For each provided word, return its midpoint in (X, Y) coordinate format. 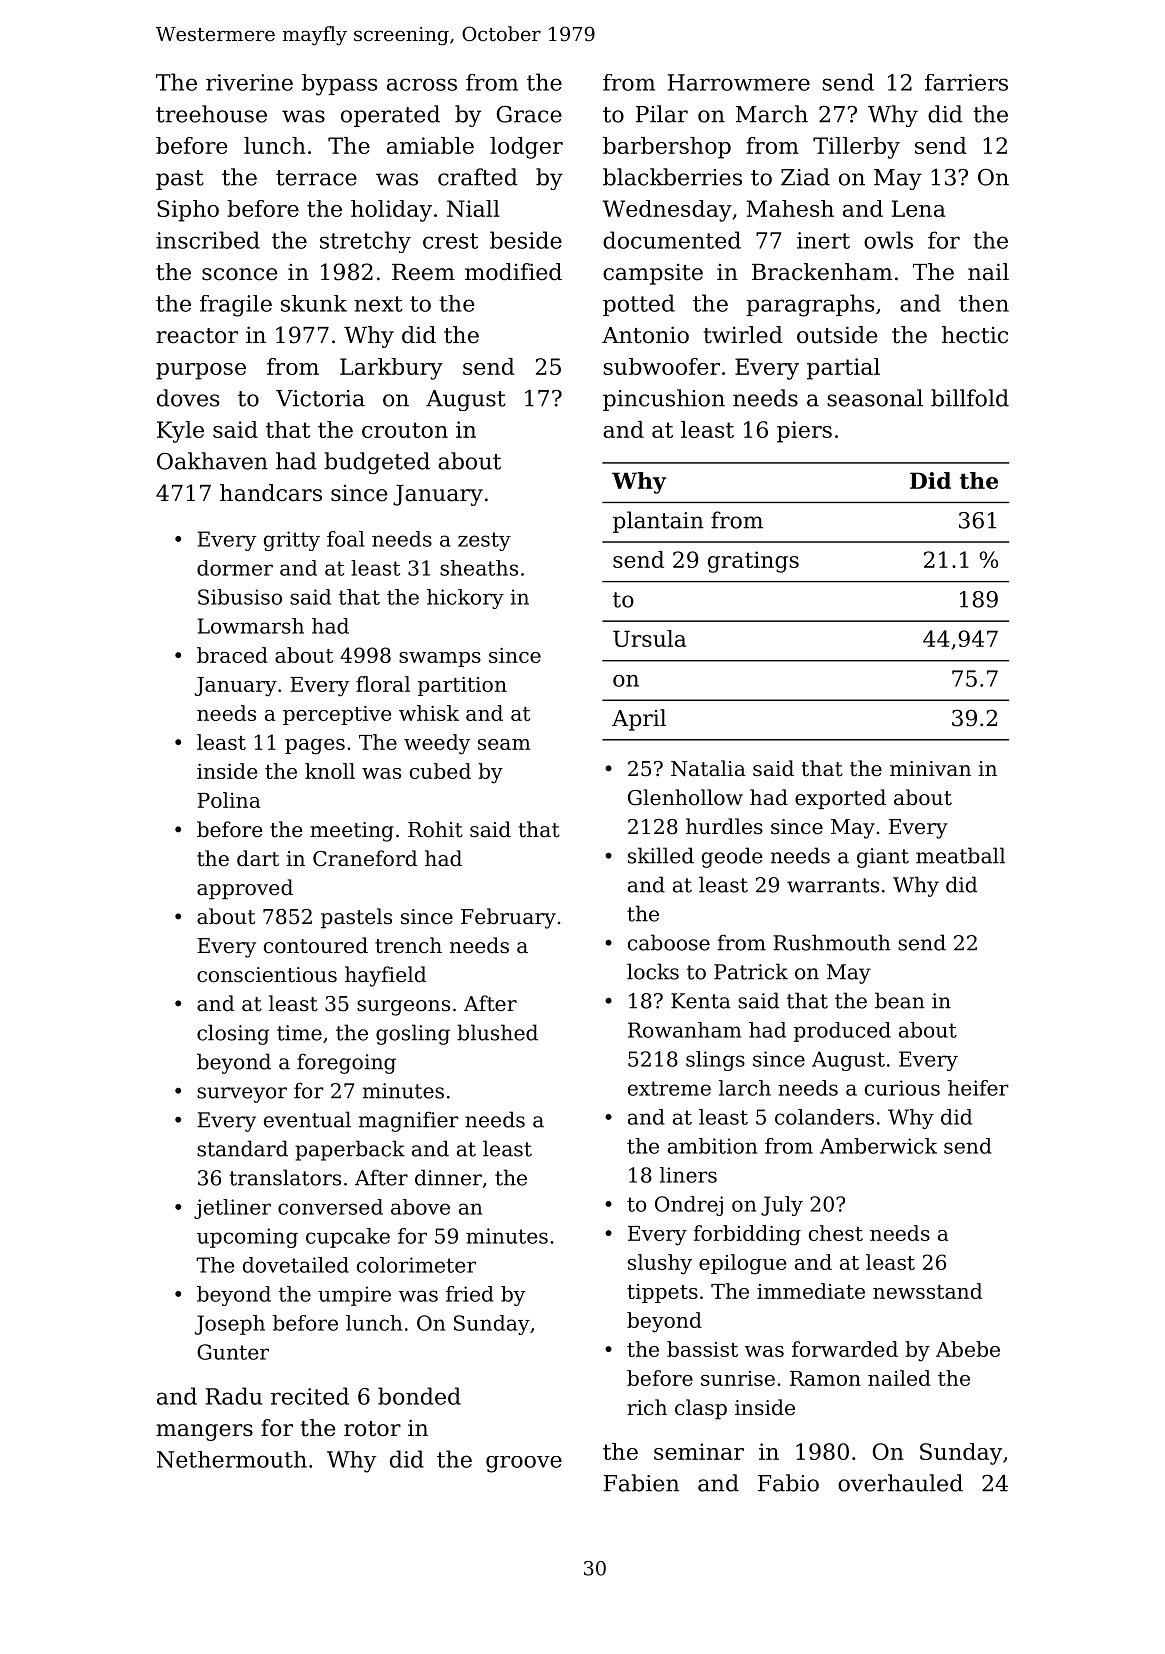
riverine (249, 82)
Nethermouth (232, 1459)
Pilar (662, 114)
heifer (978, 1088)
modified (513, 272)
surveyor (242, 1095)
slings (715, 1061)
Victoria (320, 398)
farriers (966, 82)
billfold (970, 398)
